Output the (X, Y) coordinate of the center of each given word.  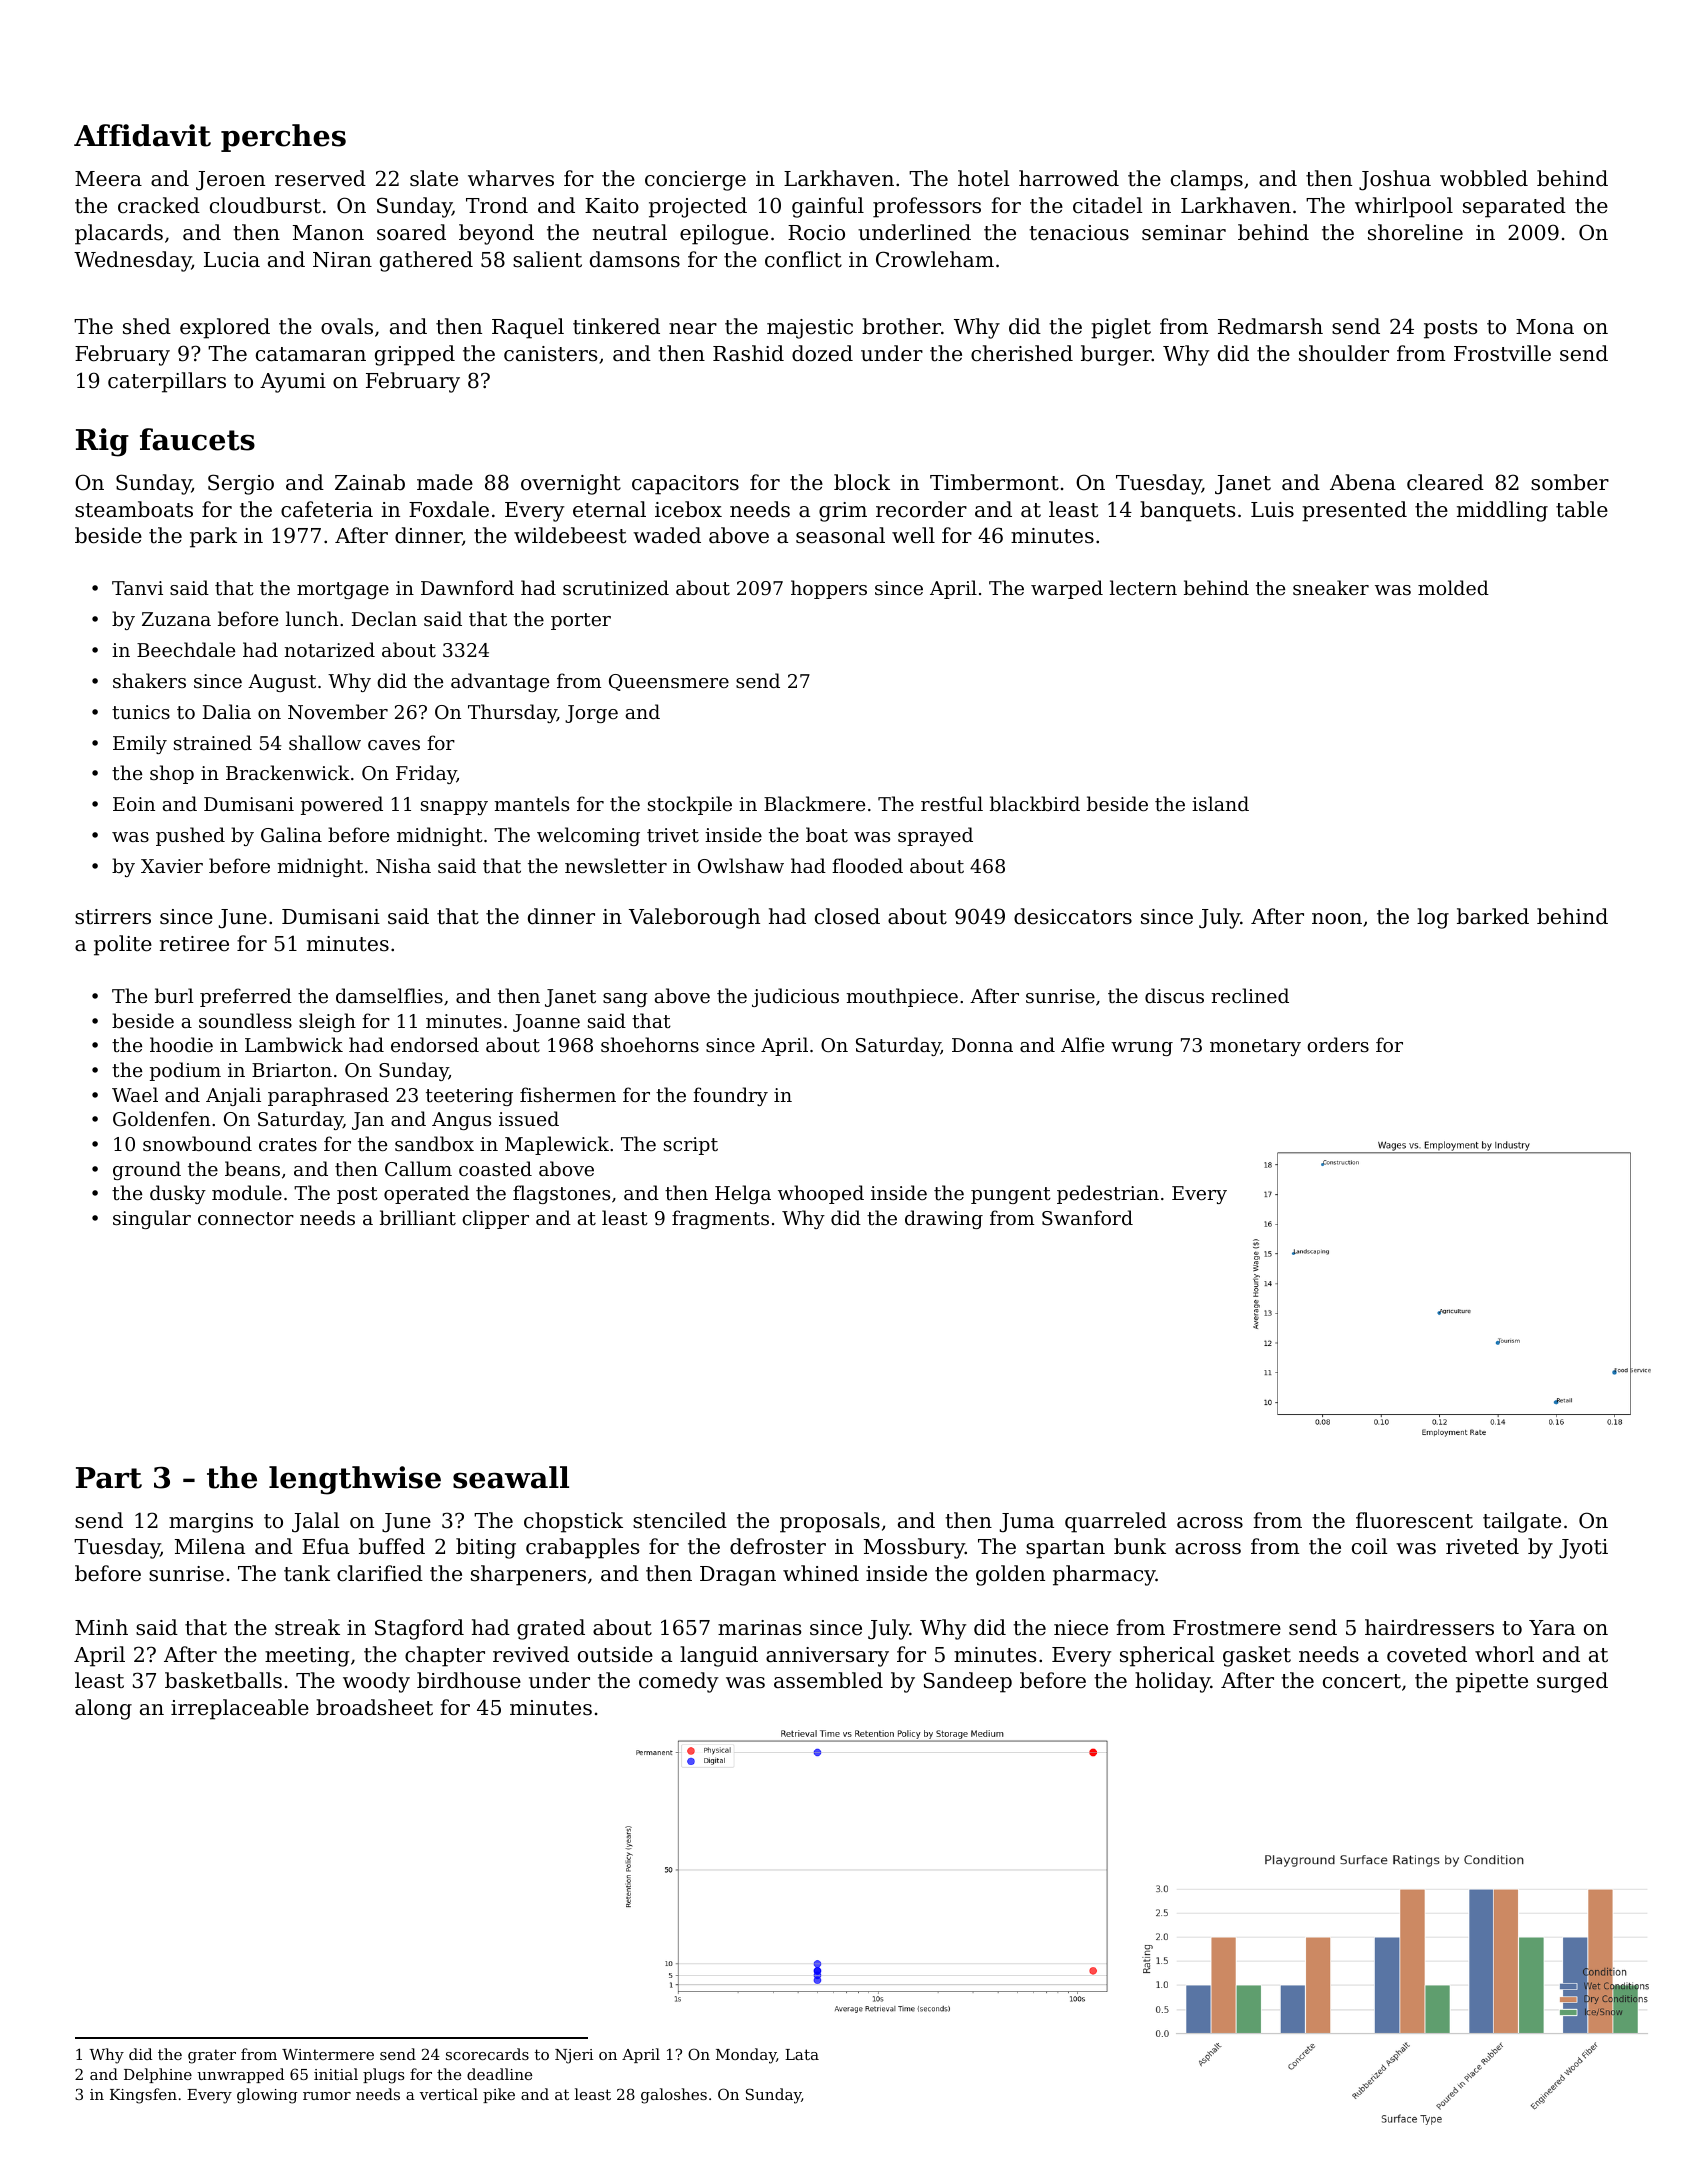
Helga (743, 1194)
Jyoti (1583, 1549)
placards (119, 234)
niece (1081, 1628)
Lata (802, 2054)
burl (174, 995)
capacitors (685, 485)
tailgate (1522, 1522)
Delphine (158, 2075)
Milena (210, 1546)
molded (1453, 587)
